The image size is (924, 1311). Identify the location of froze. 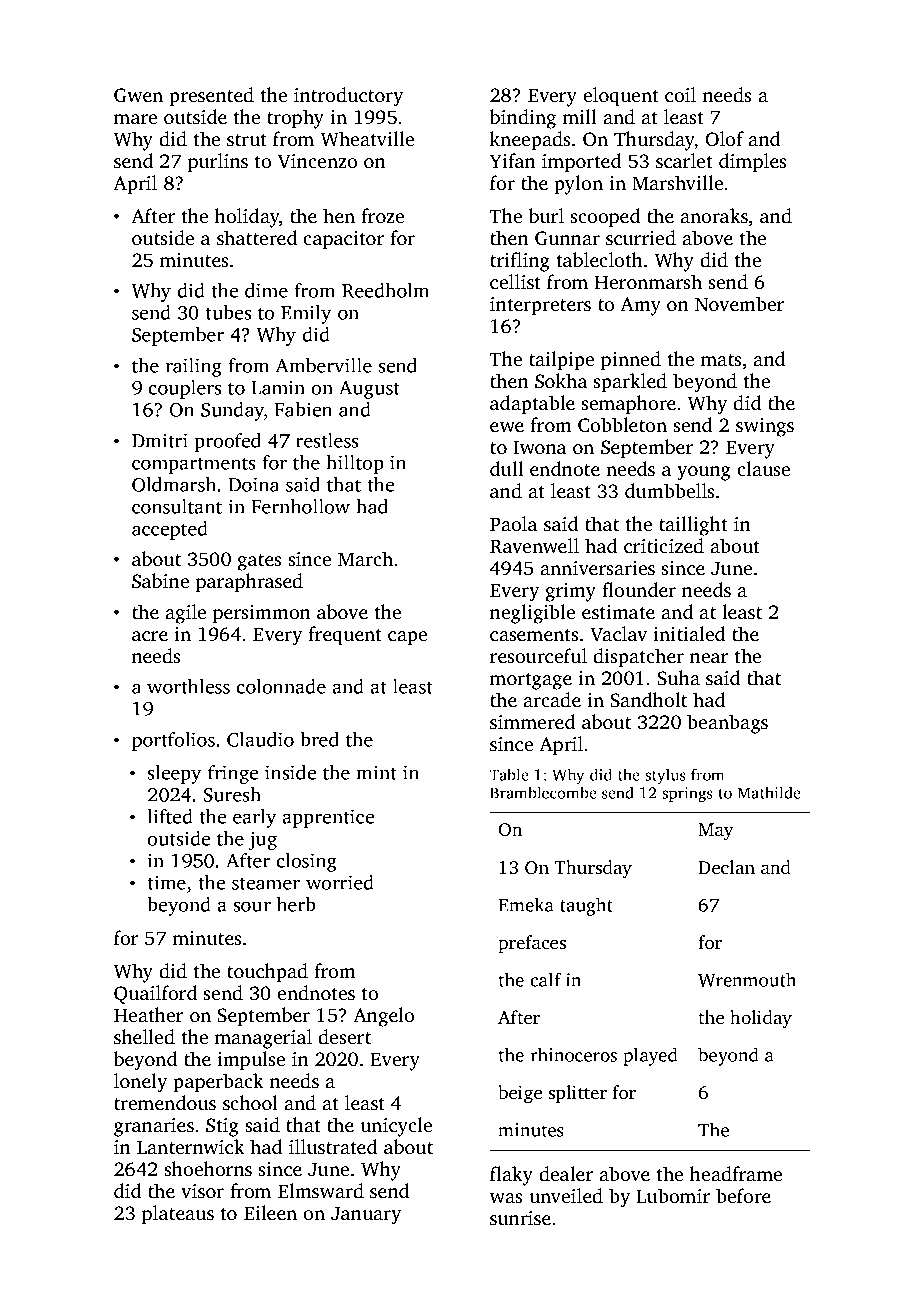
(382, 215).
